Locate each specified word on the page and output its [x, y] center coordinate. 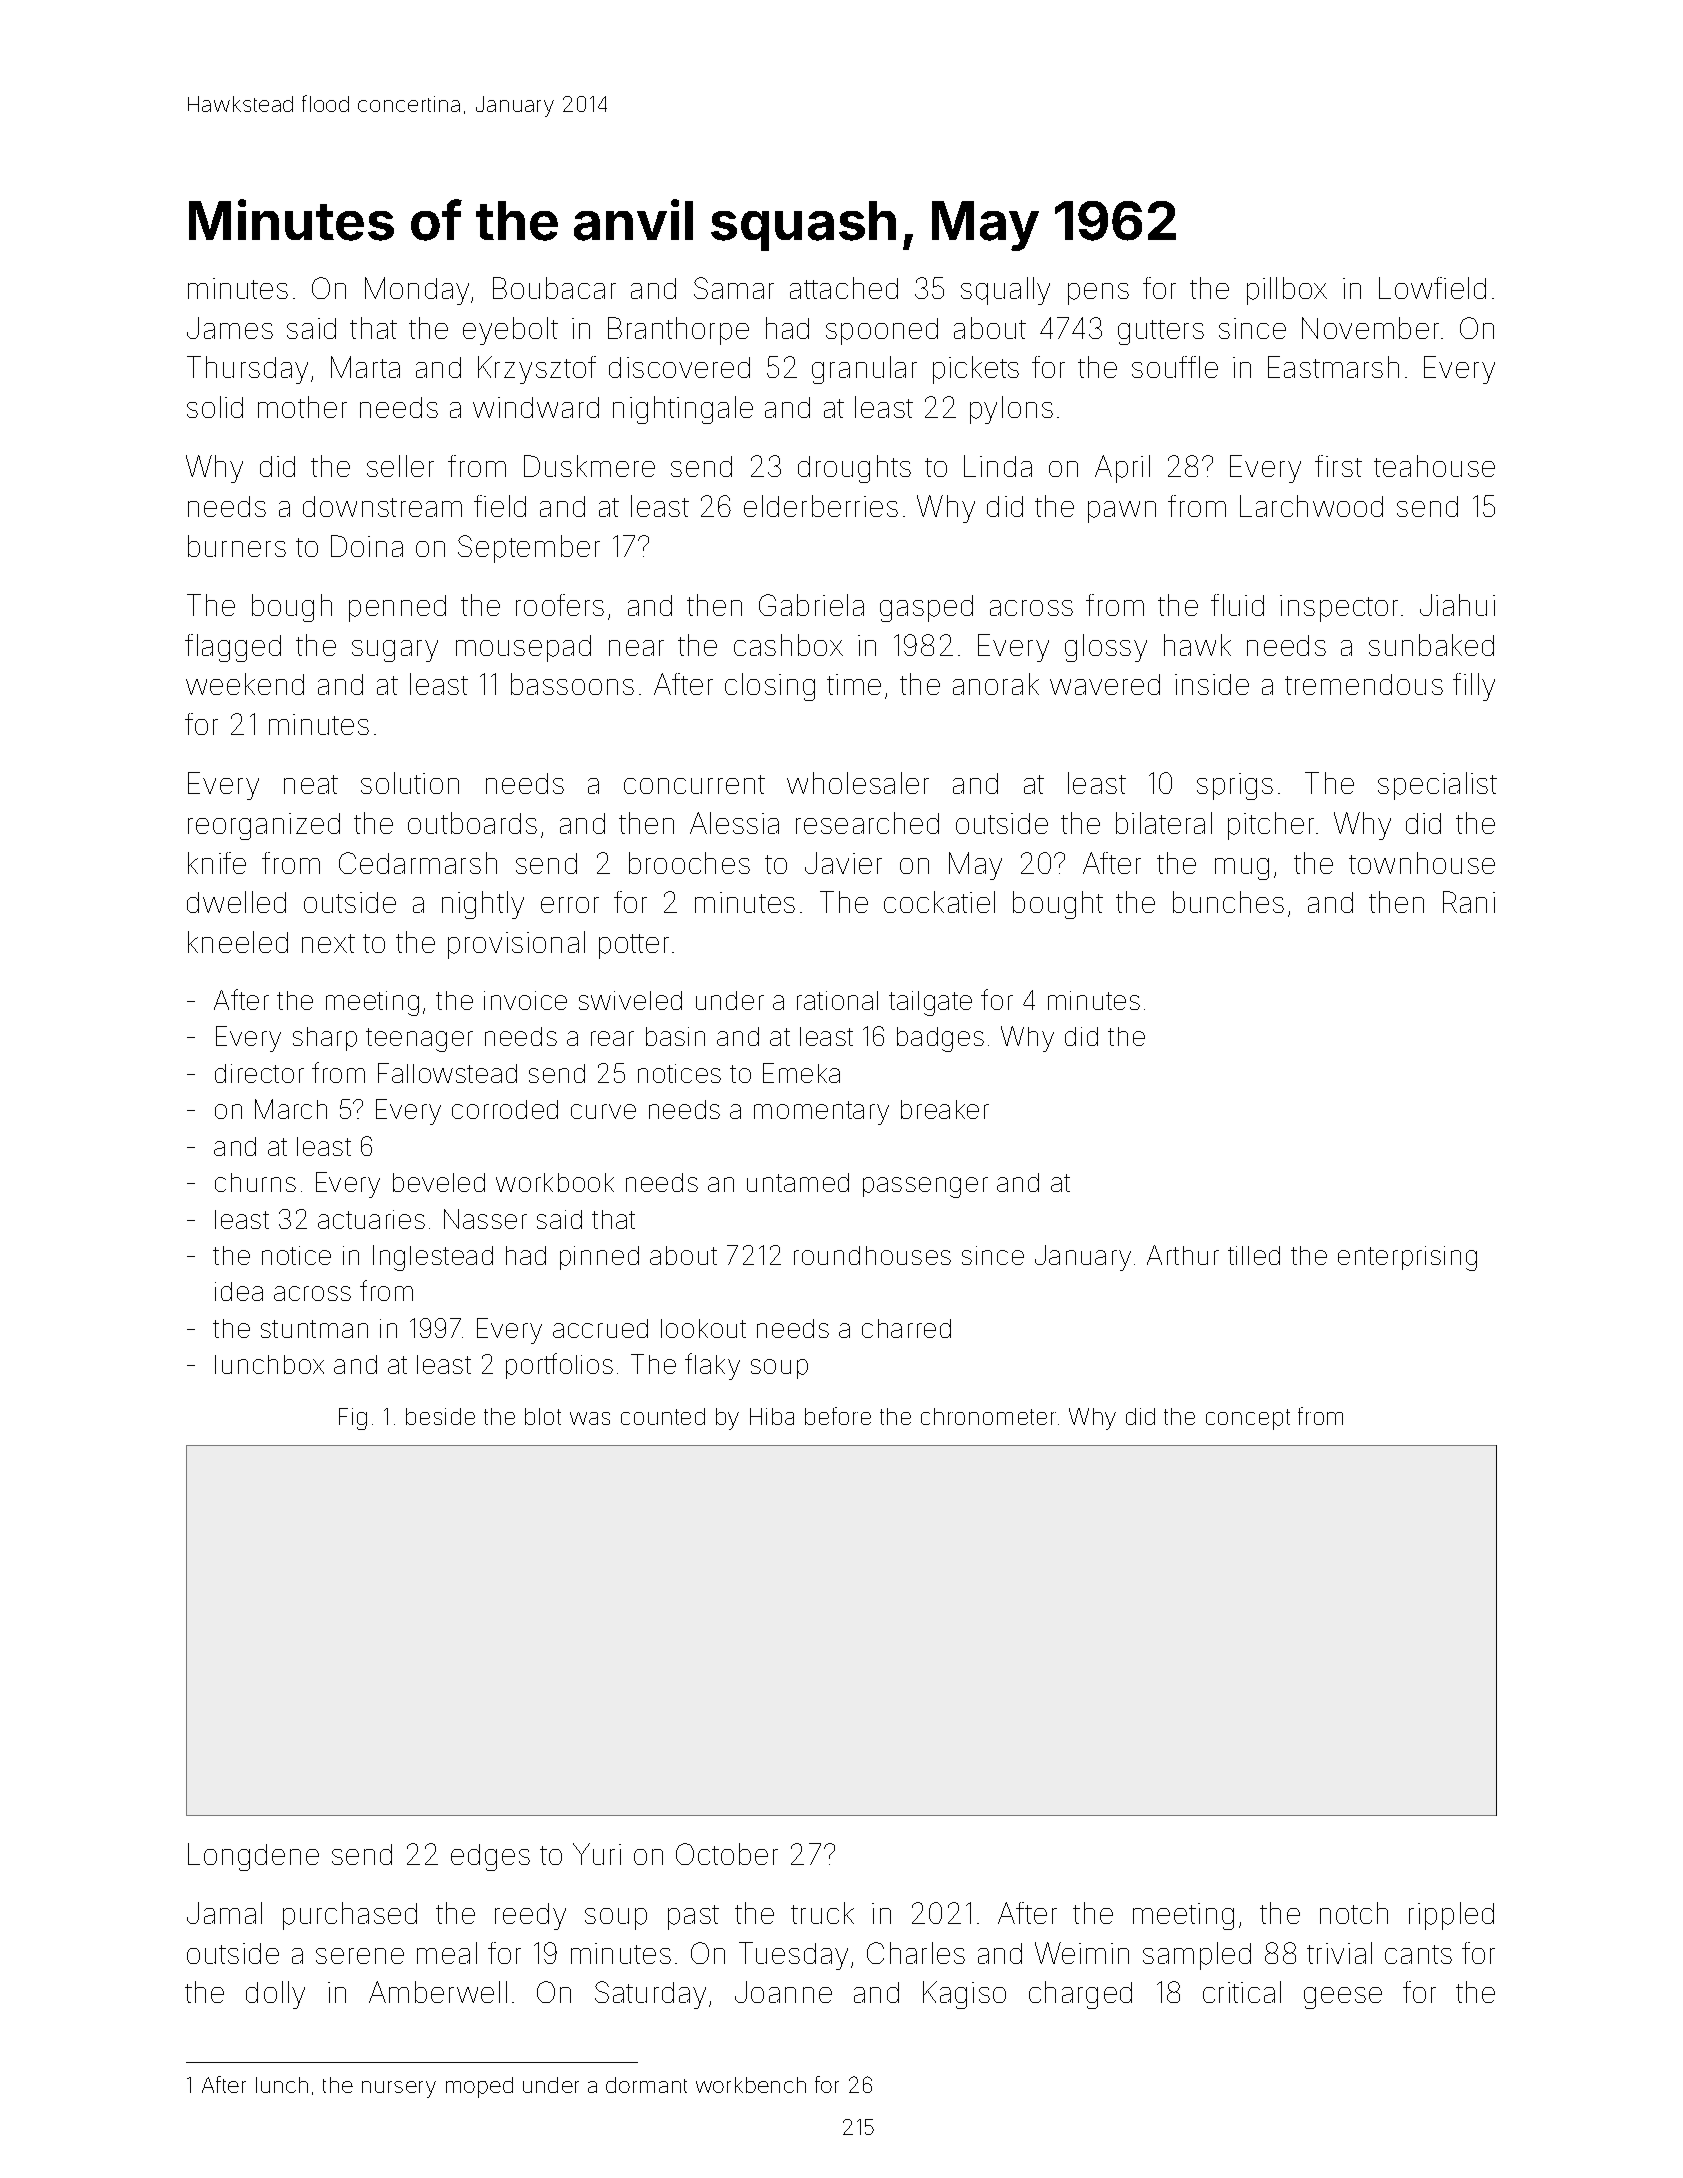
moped [479, 2087]
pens [1098, 294]
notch [1354, 1913]
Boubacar [554, 288]
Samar [734, 288]
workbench [751, 2085]
